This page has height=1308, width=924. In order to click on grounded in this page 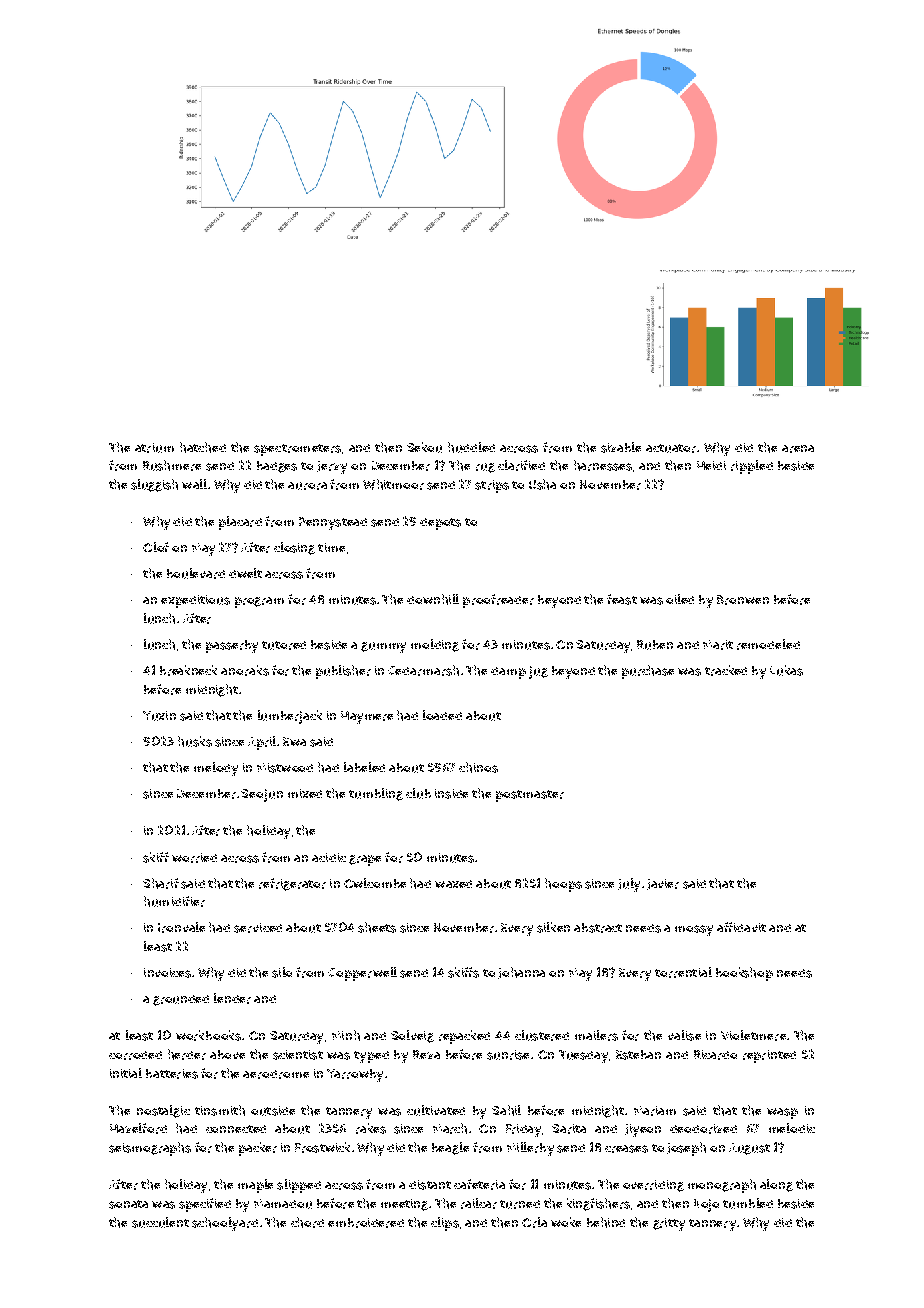, I will do `click(181, 1000)`.
